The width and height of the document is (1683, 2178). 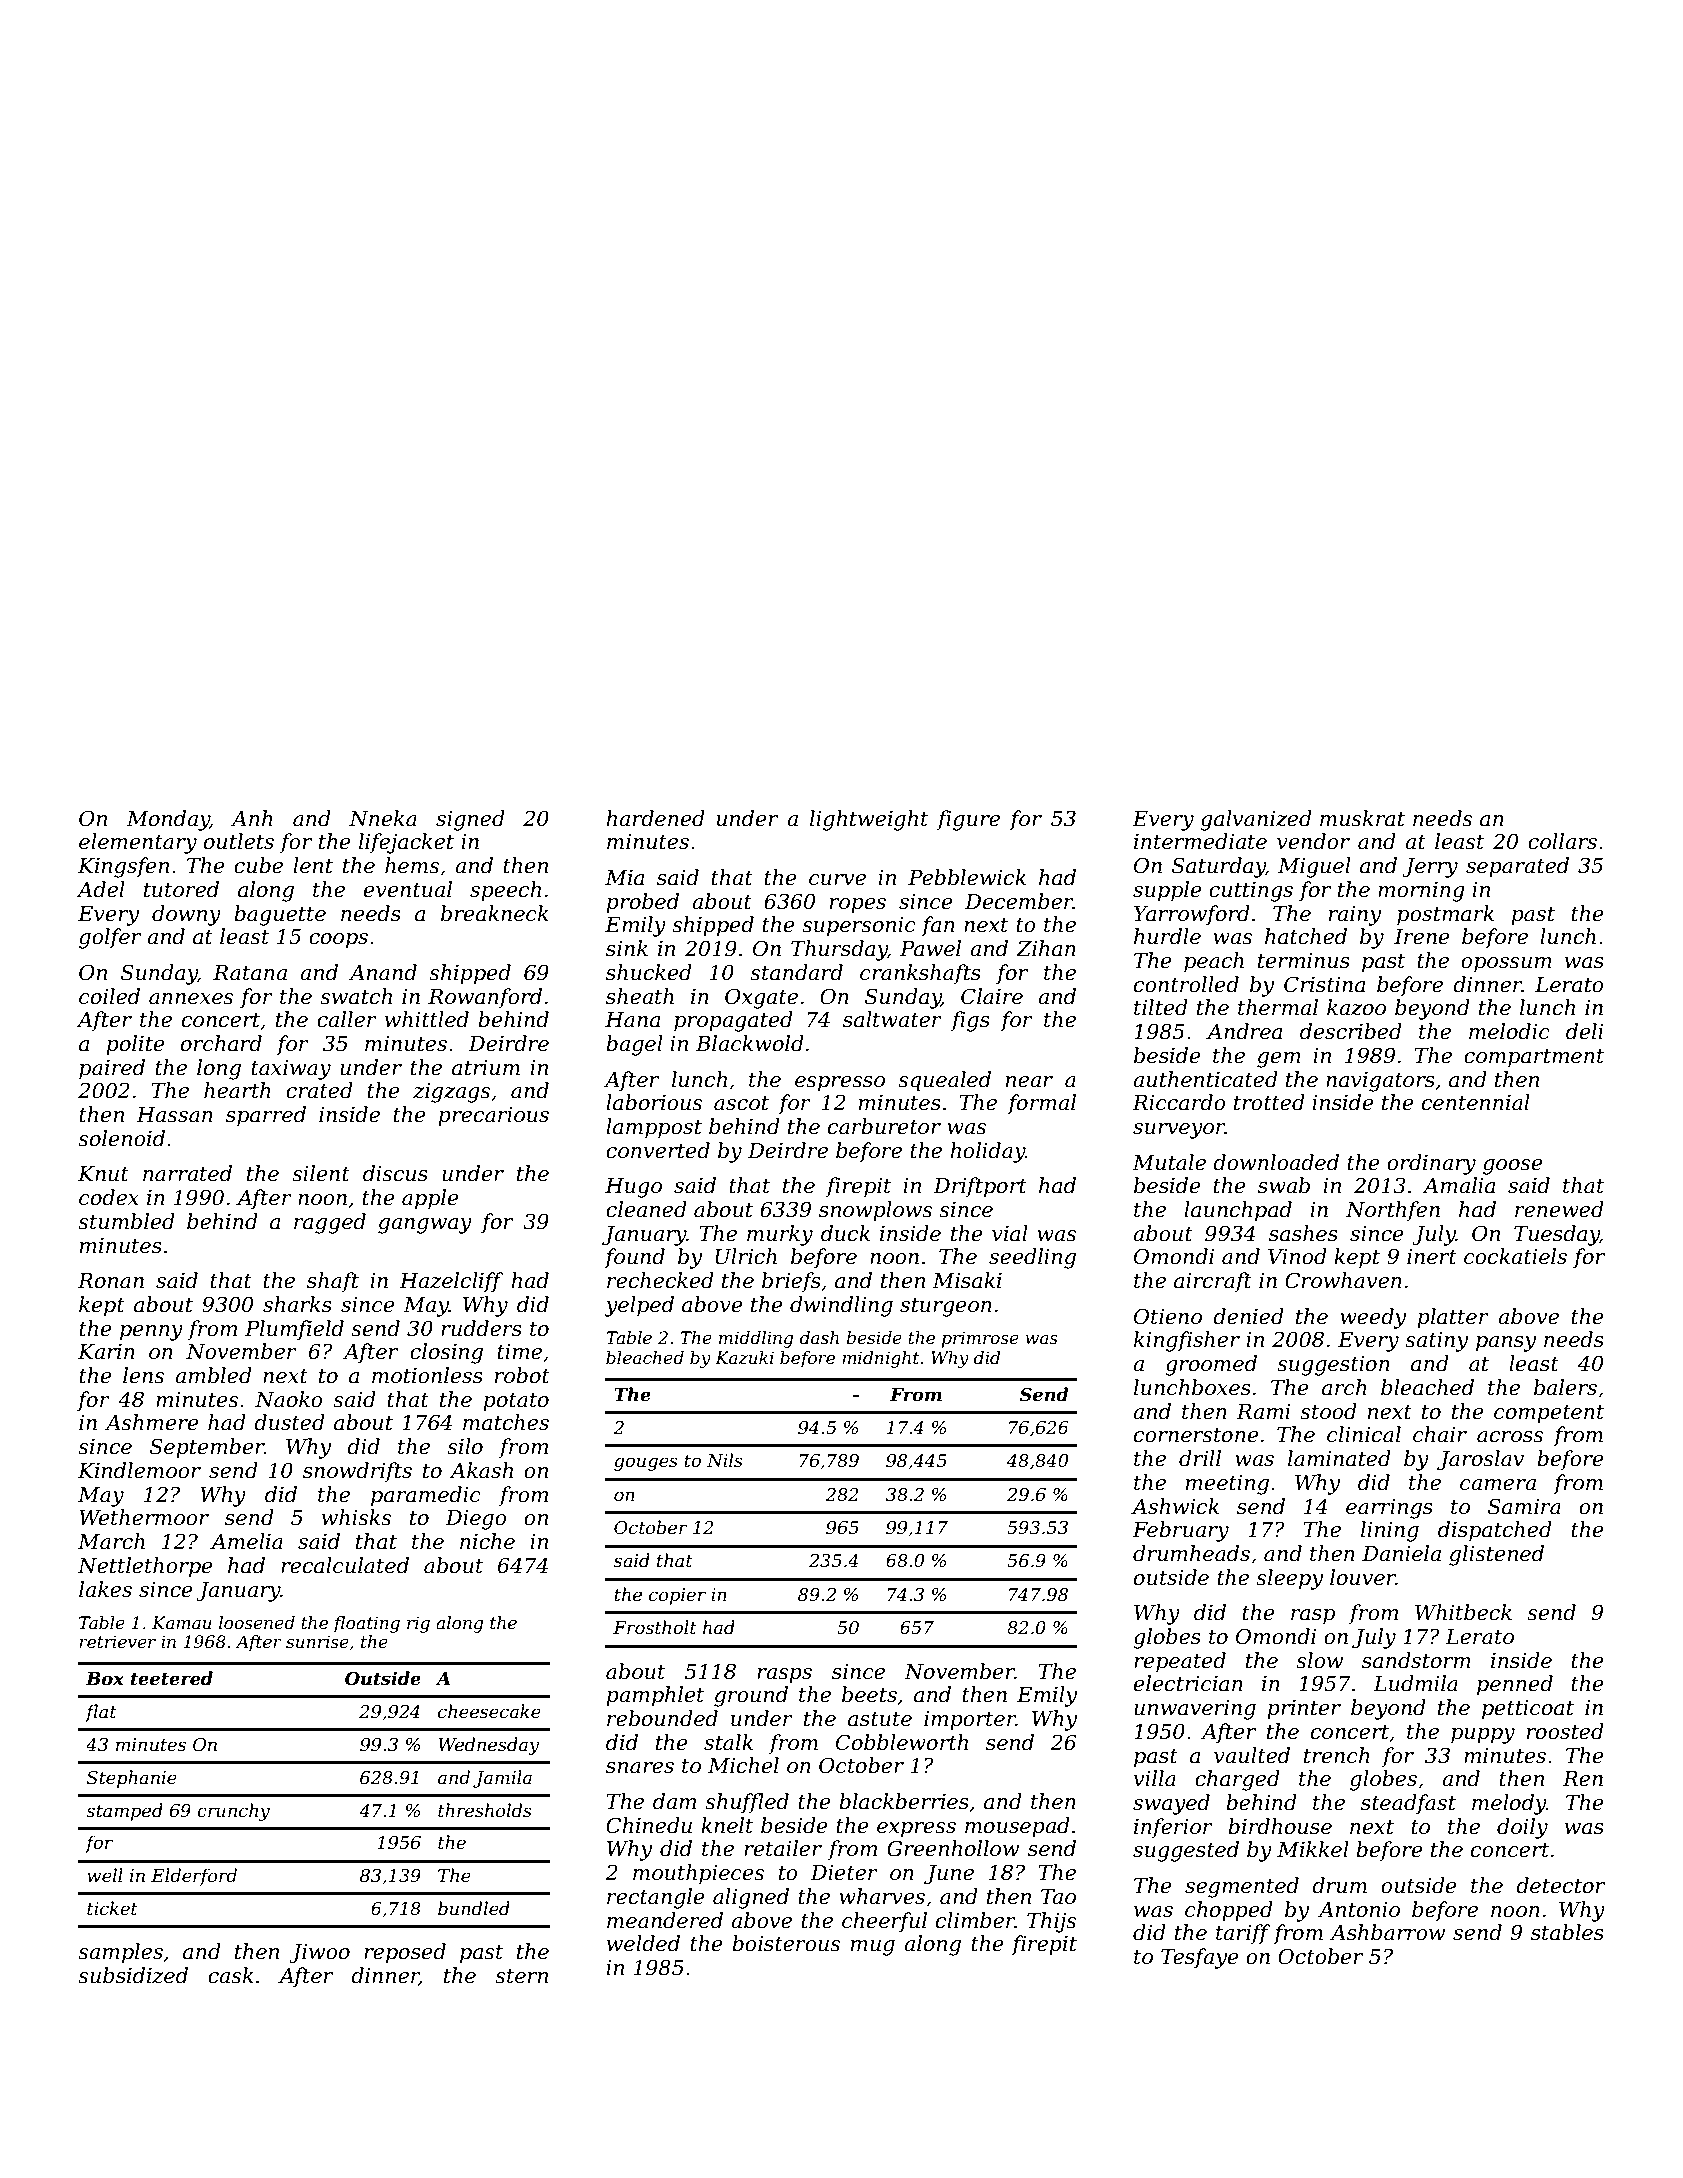 What do you see at coordinates (1421, 892) in the document?
I see `morning` at bounding box center [1421, 892].
